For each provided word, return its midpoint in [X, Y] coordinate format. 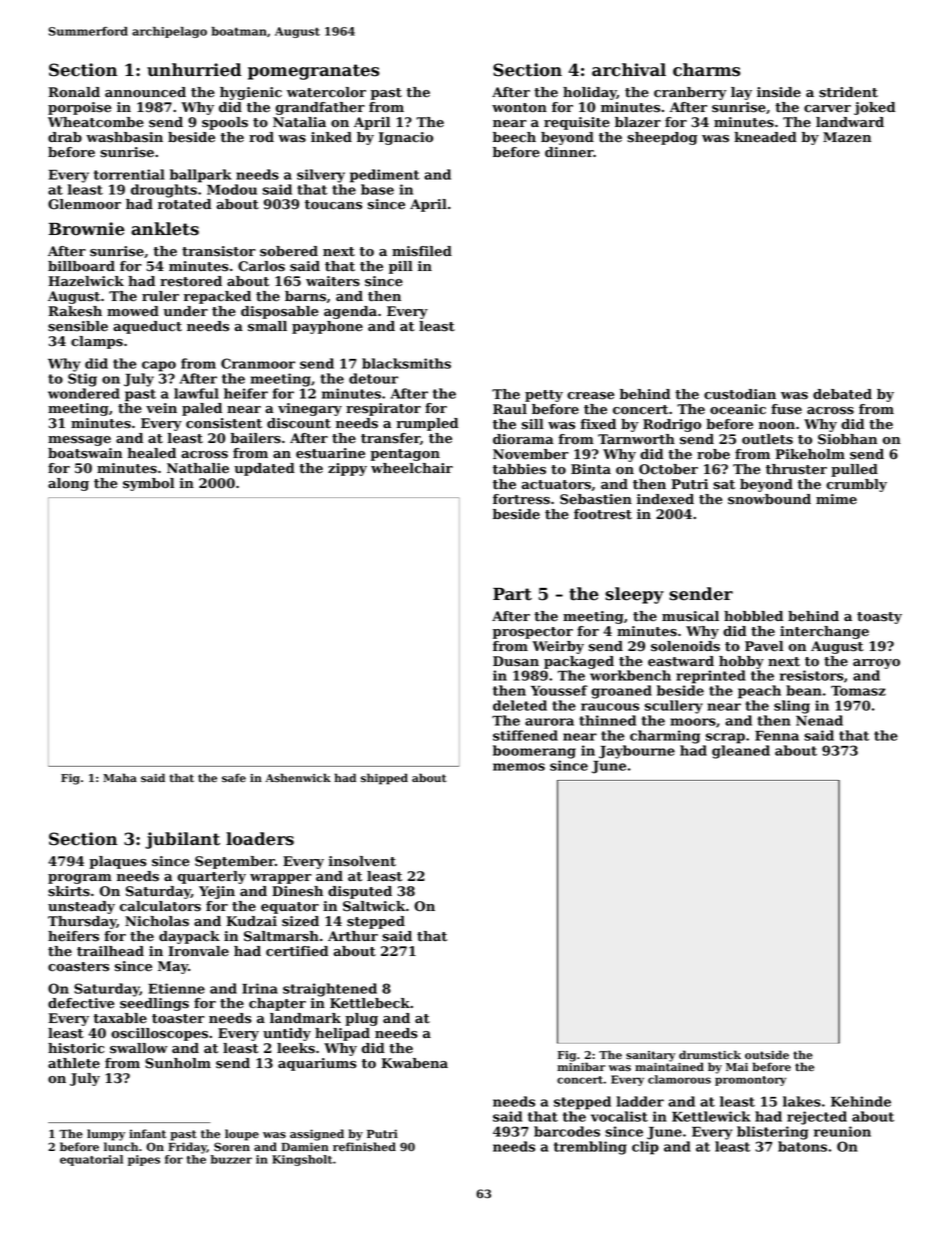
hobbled [753, 616]
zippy [347, 469]
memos [519, 767]
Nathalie [198, 468]
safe [234, 778]
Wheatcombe [96, 122]
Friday [187, 1148]
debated [842, 394]
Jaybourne [637, 752]
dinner [569, 152]
